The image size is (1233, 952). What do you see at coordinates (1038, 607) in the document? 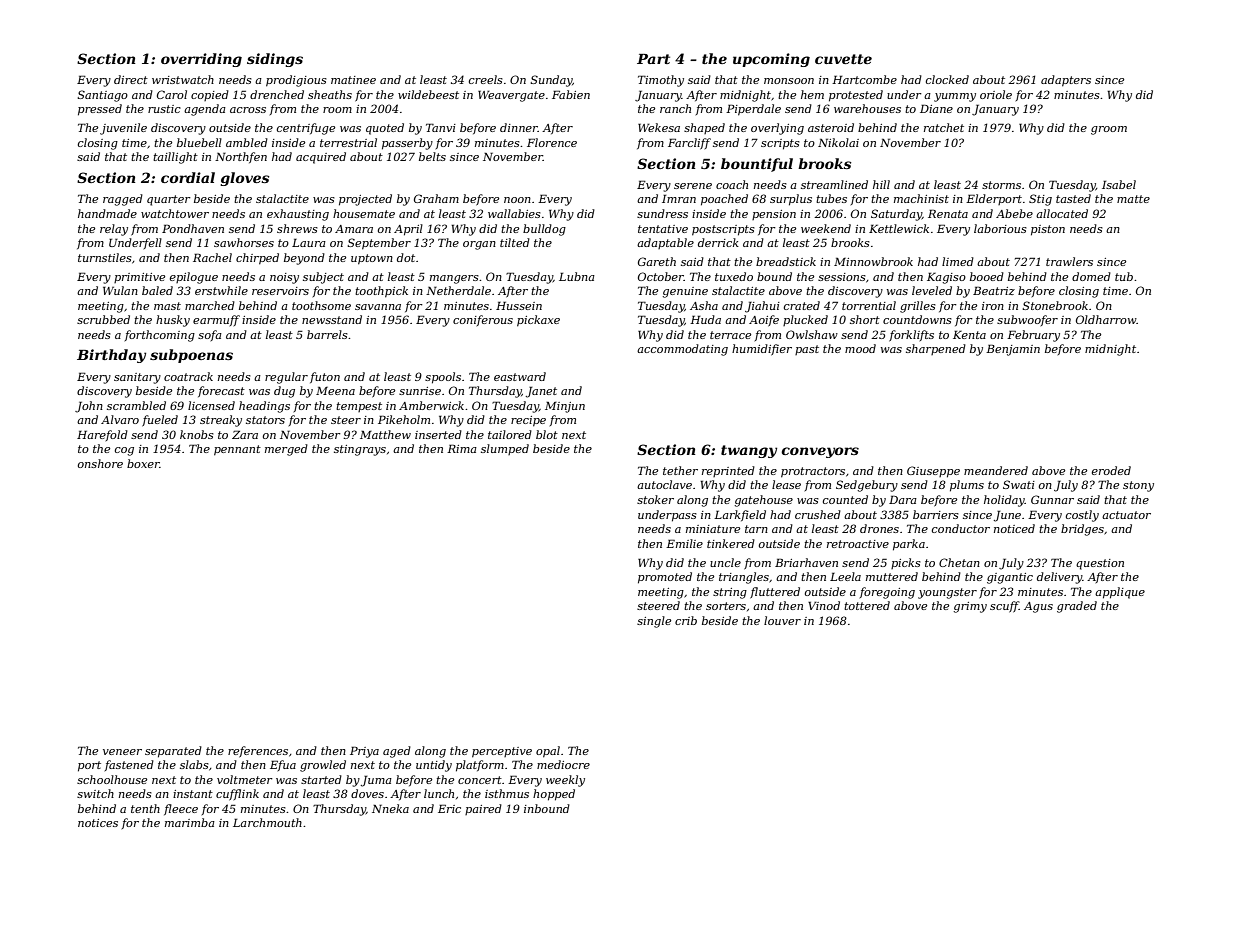
I see `Agus` at bounding box center [1038, 607].
